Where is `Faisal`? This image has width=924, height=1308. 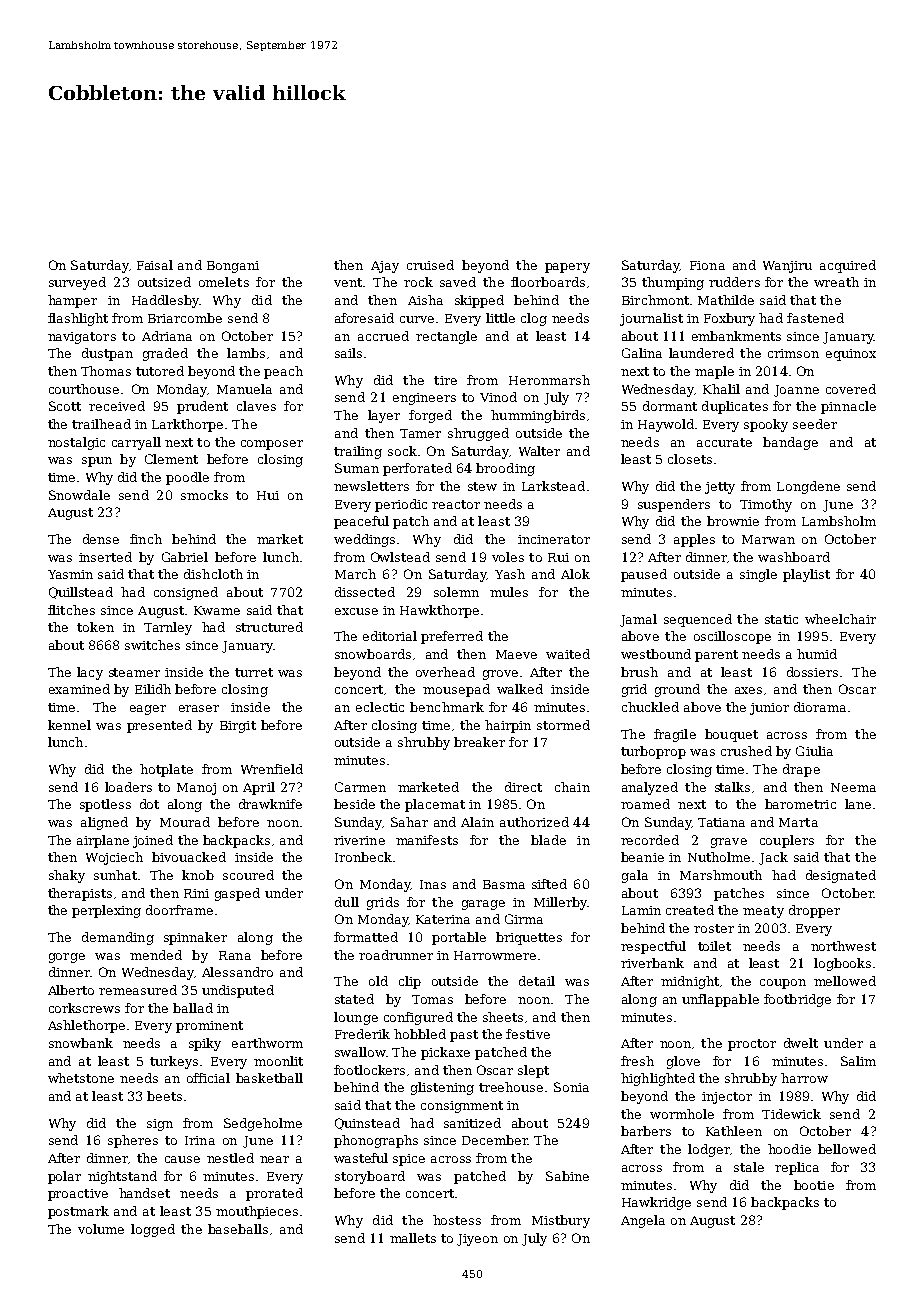 Faisal is located at coordinates (155, 265).
